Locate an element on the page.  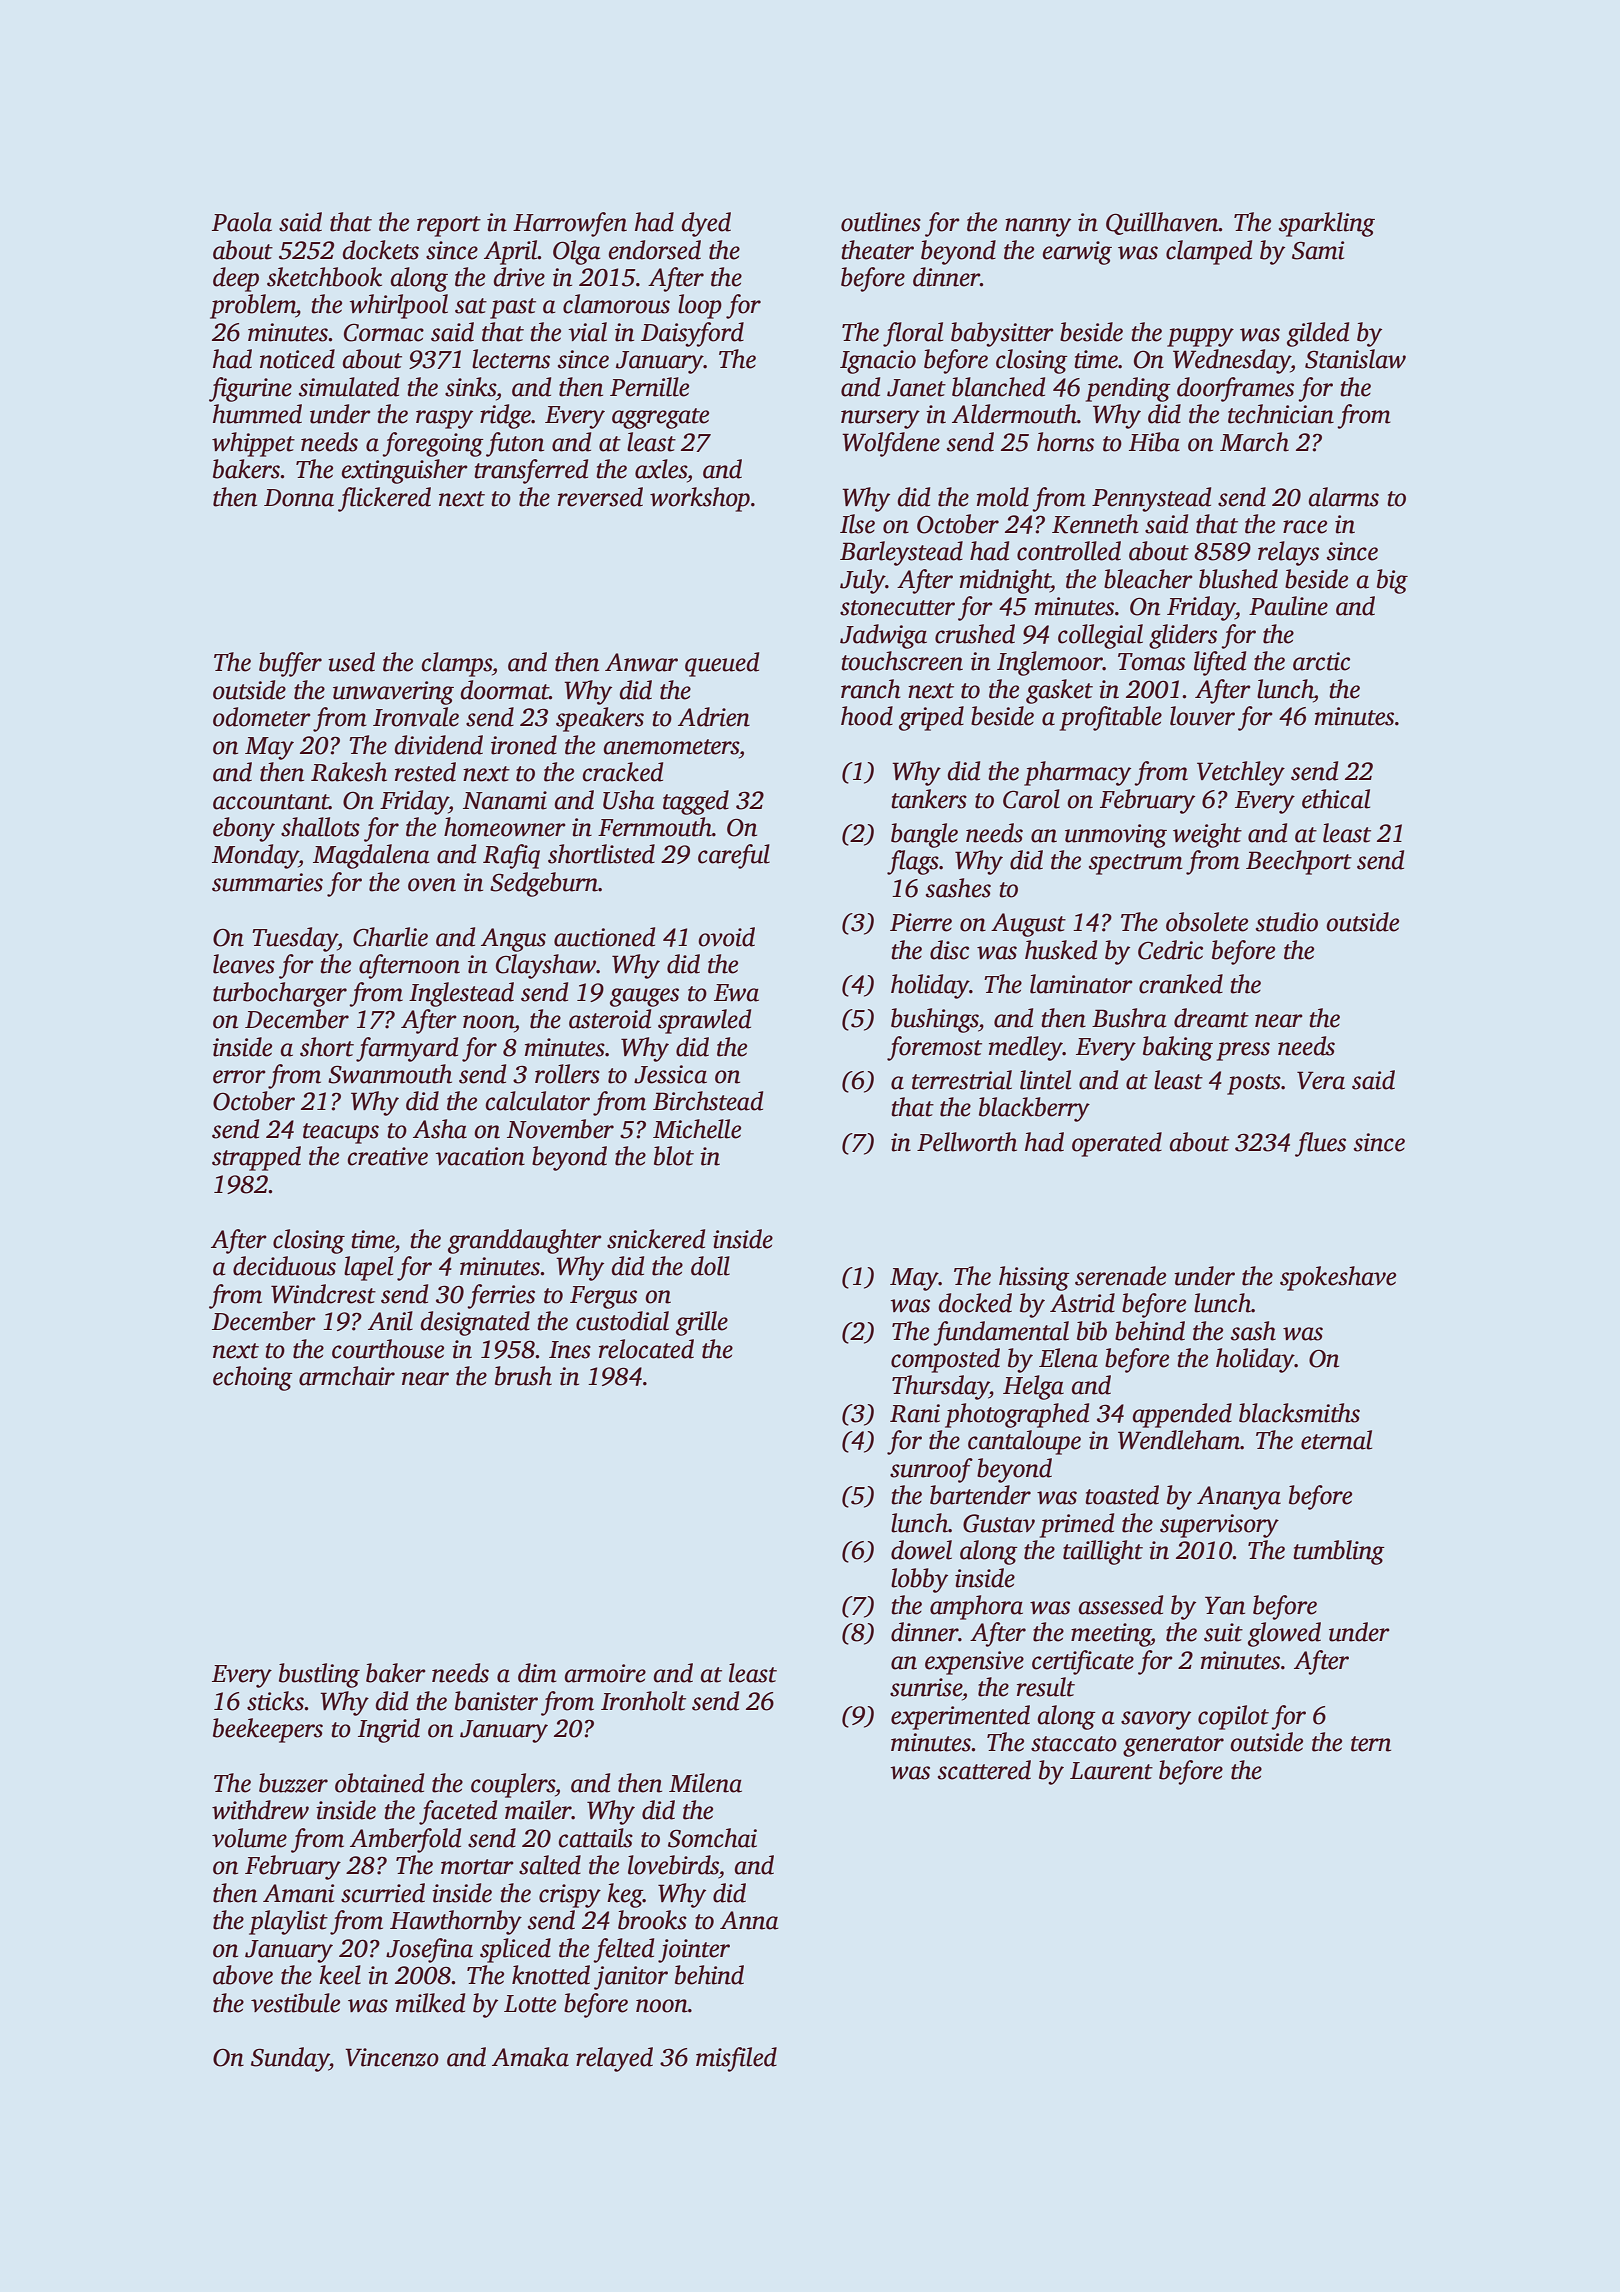
louver is located at coordinates (1202, 716).
